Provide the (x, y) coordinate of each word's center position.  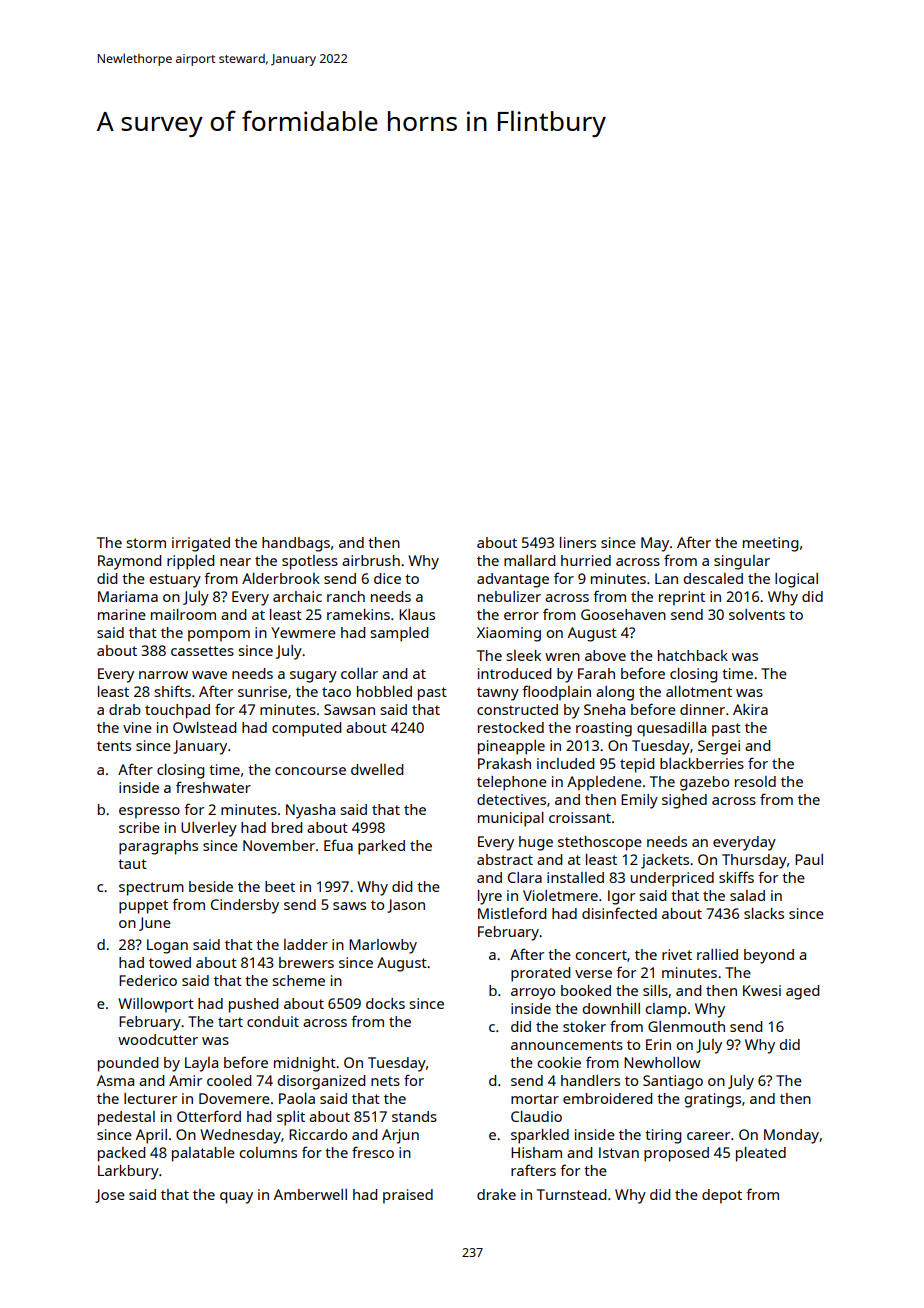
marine (122, 614)
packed (121, 1154)
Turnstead (571, 1194)
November (279, 845)
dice (387, 578)
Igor (621, 897)
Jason (406, 906)
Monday (791, 1136)
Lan (666, 578)
